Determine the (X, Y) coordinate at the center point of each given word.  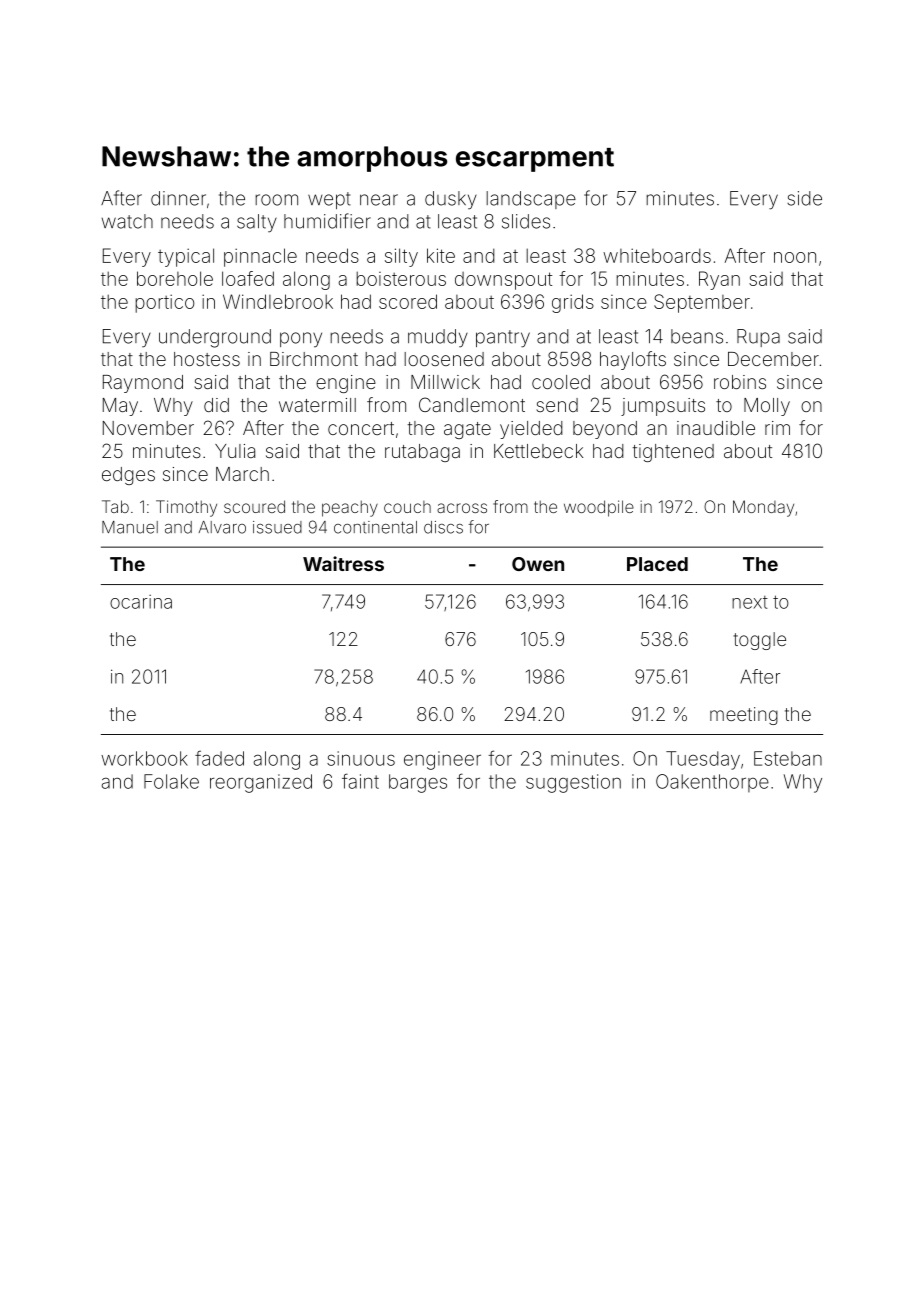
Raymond (143, 384)
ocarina (141, 602)
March (242, 474)
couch (407, 507)
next (750, 602)
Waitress (343, 563)
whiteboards (657, 255)
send (557, 405)
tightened (673, 453)
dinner (178, 198)
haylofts (633, 360)
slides (526, 221)
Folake (171, 781)
